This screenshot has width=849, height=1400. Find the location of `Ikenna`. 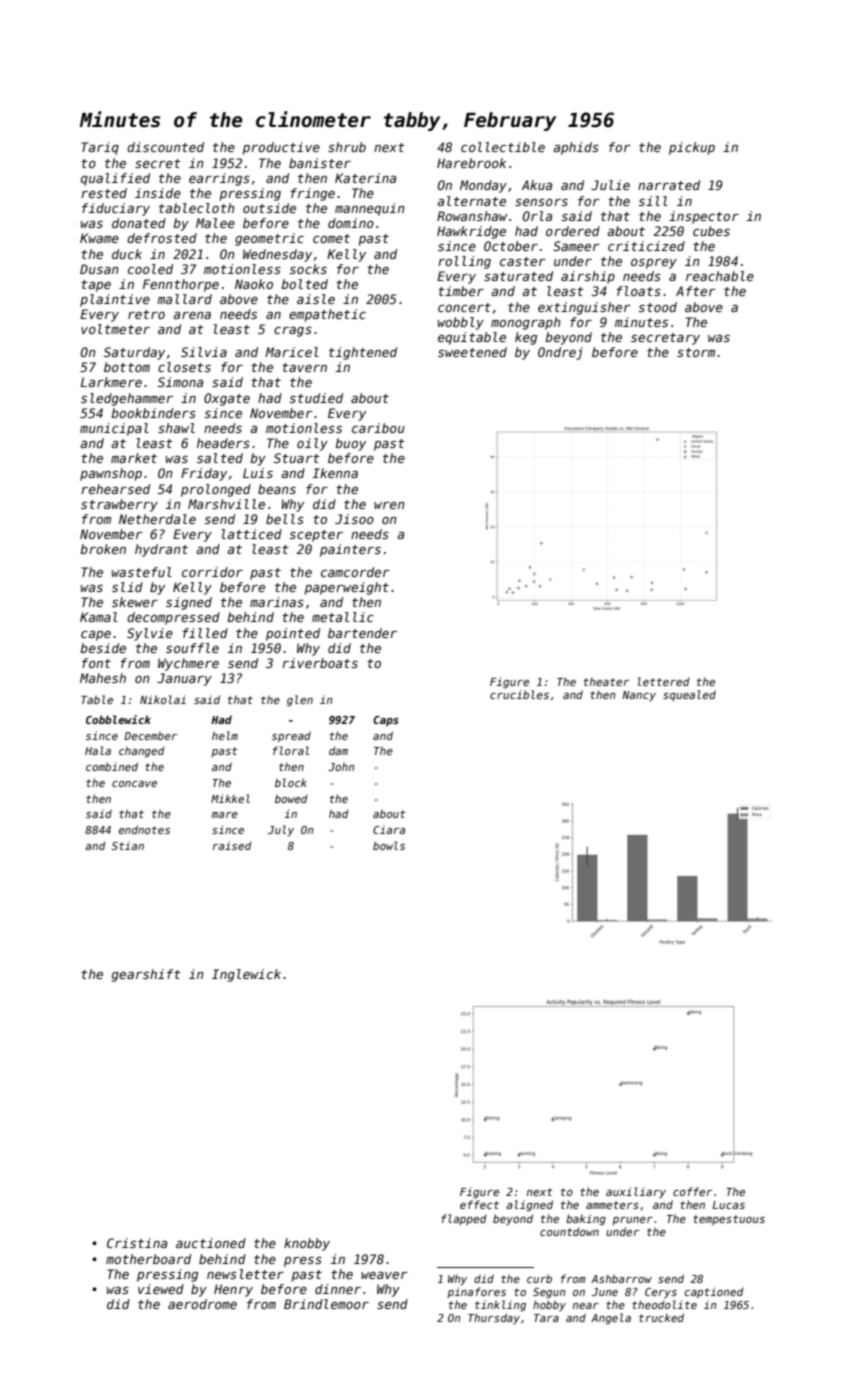

Ikenna is located at coordinates (335, 473).
